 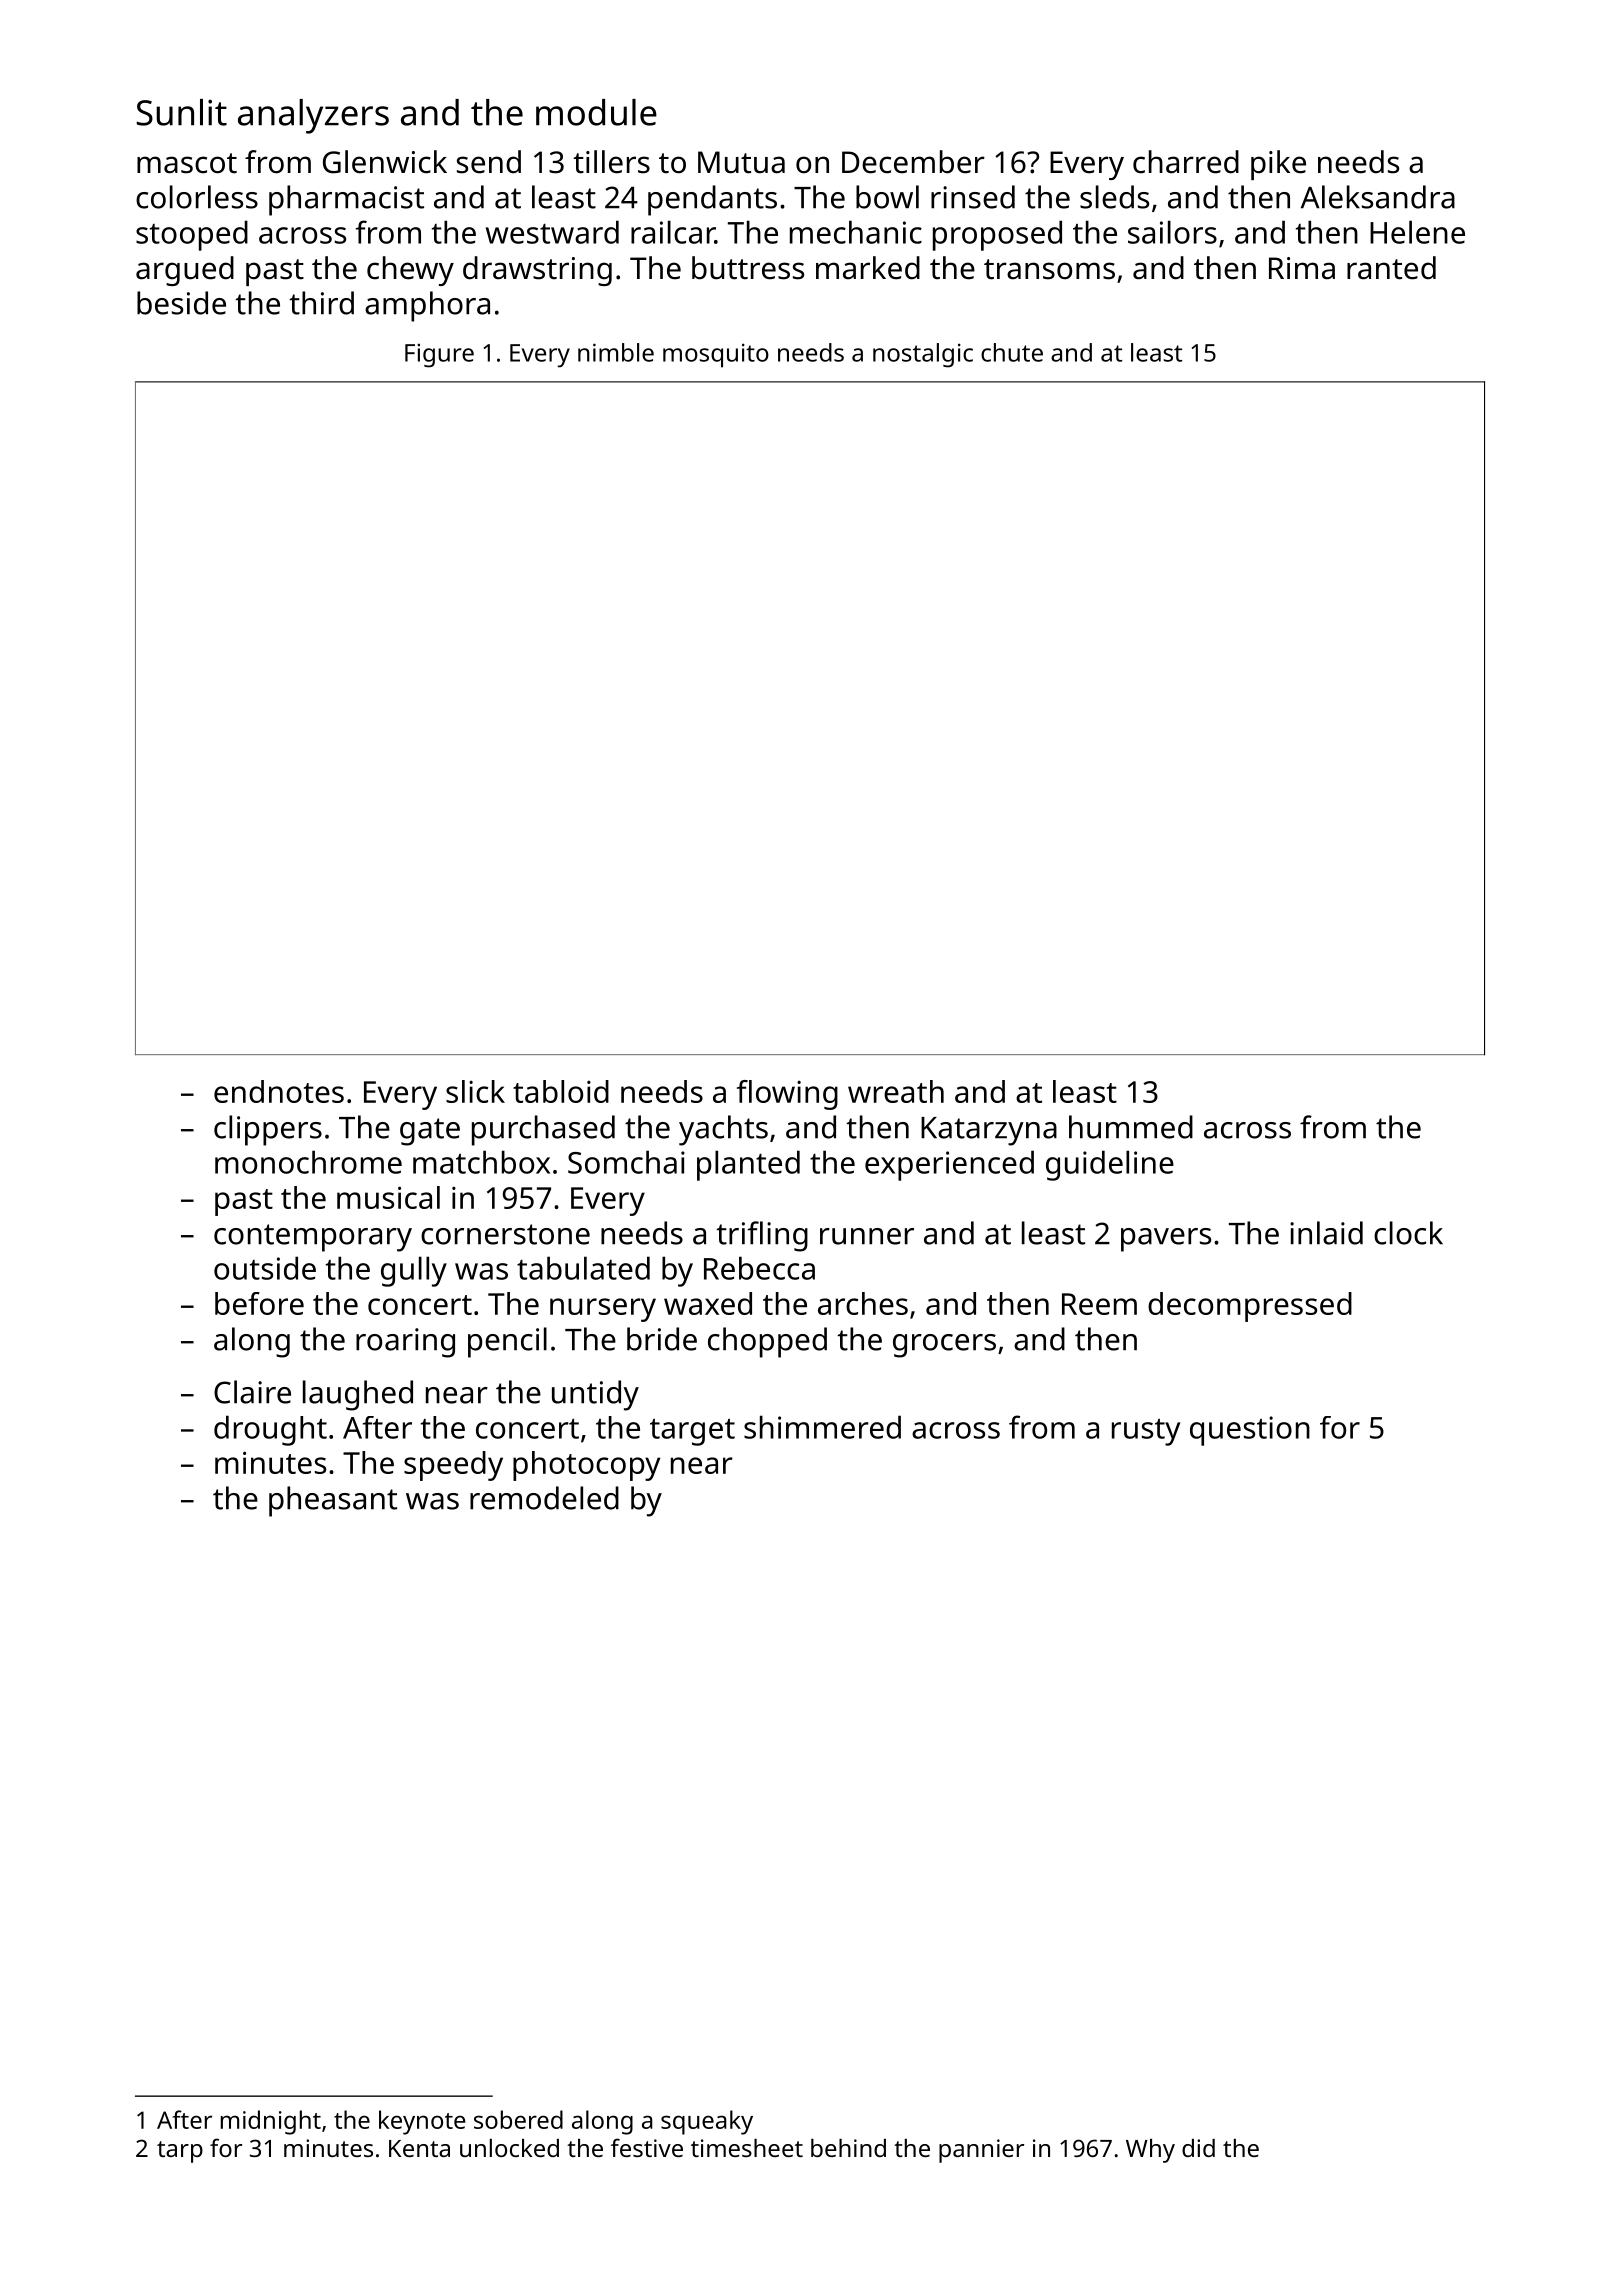 I want to click on Kenta, so click(x=419, y=2148).
